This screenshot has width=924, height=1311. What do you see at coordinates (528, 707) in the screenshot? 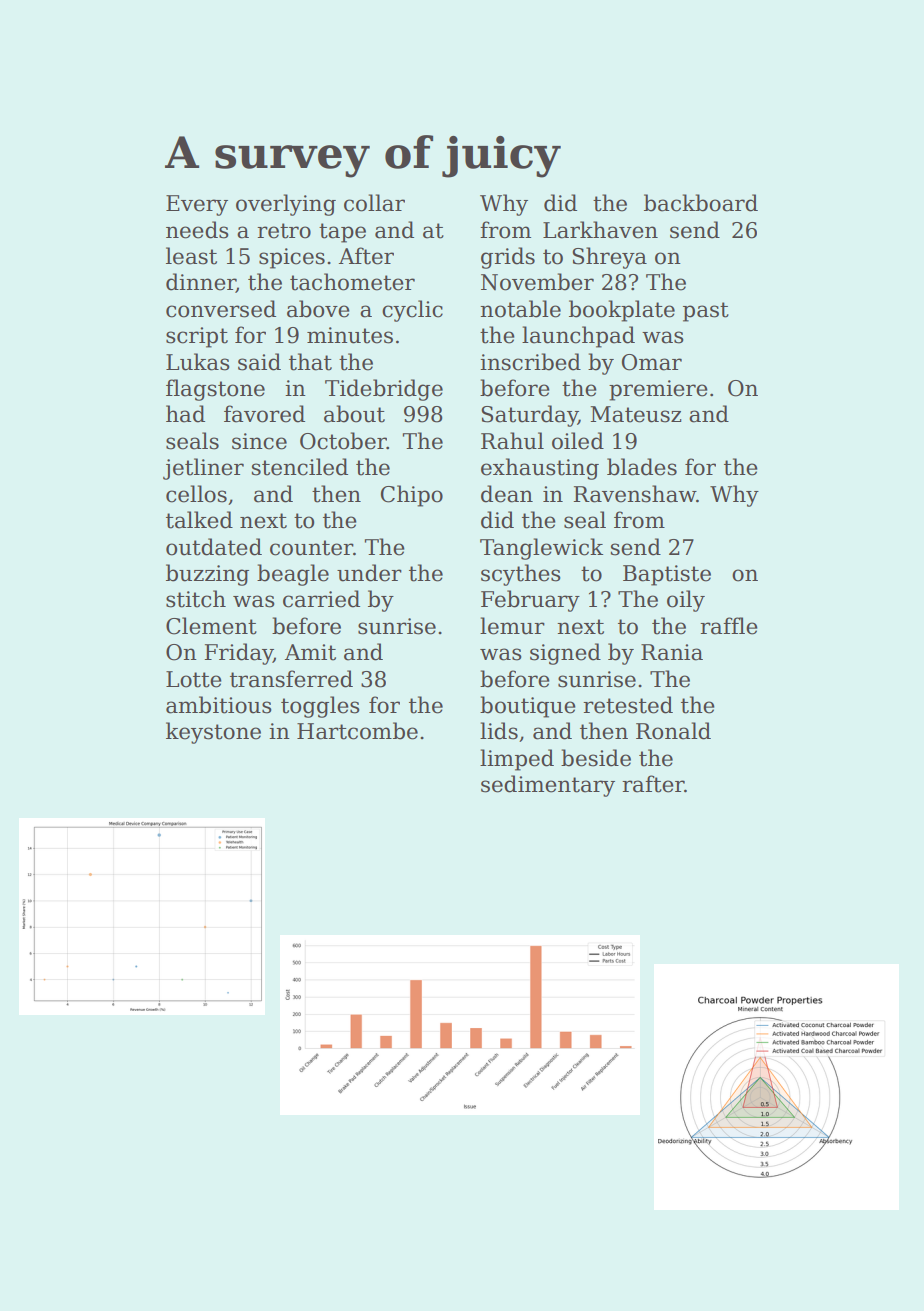
I see `boutique` at bounding box center [528, 707].
